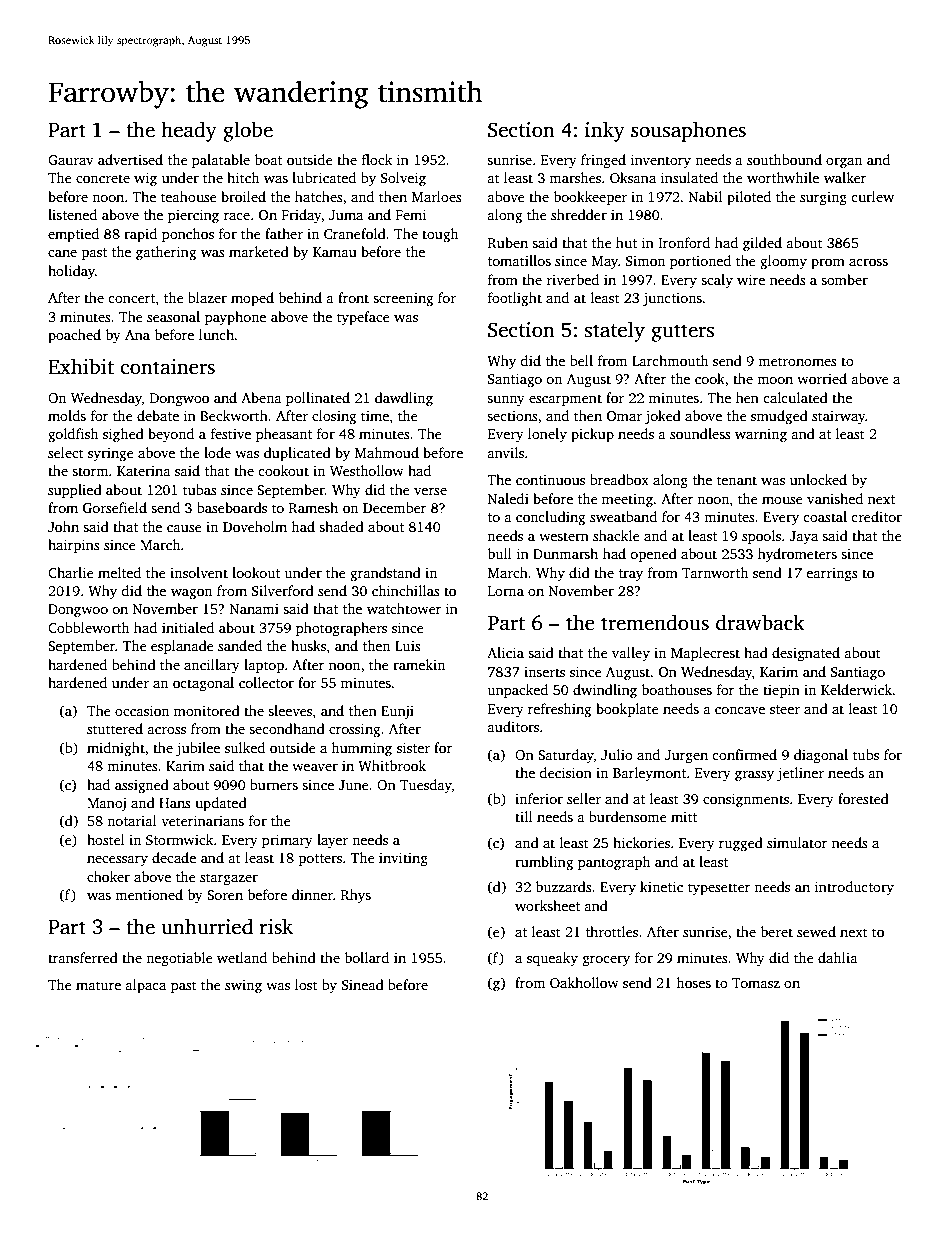 This image has width=952, height=1233. What do you see at coordinates (547, 905) in the image?
I see `worksheet` at bounding box center [547, 905].
